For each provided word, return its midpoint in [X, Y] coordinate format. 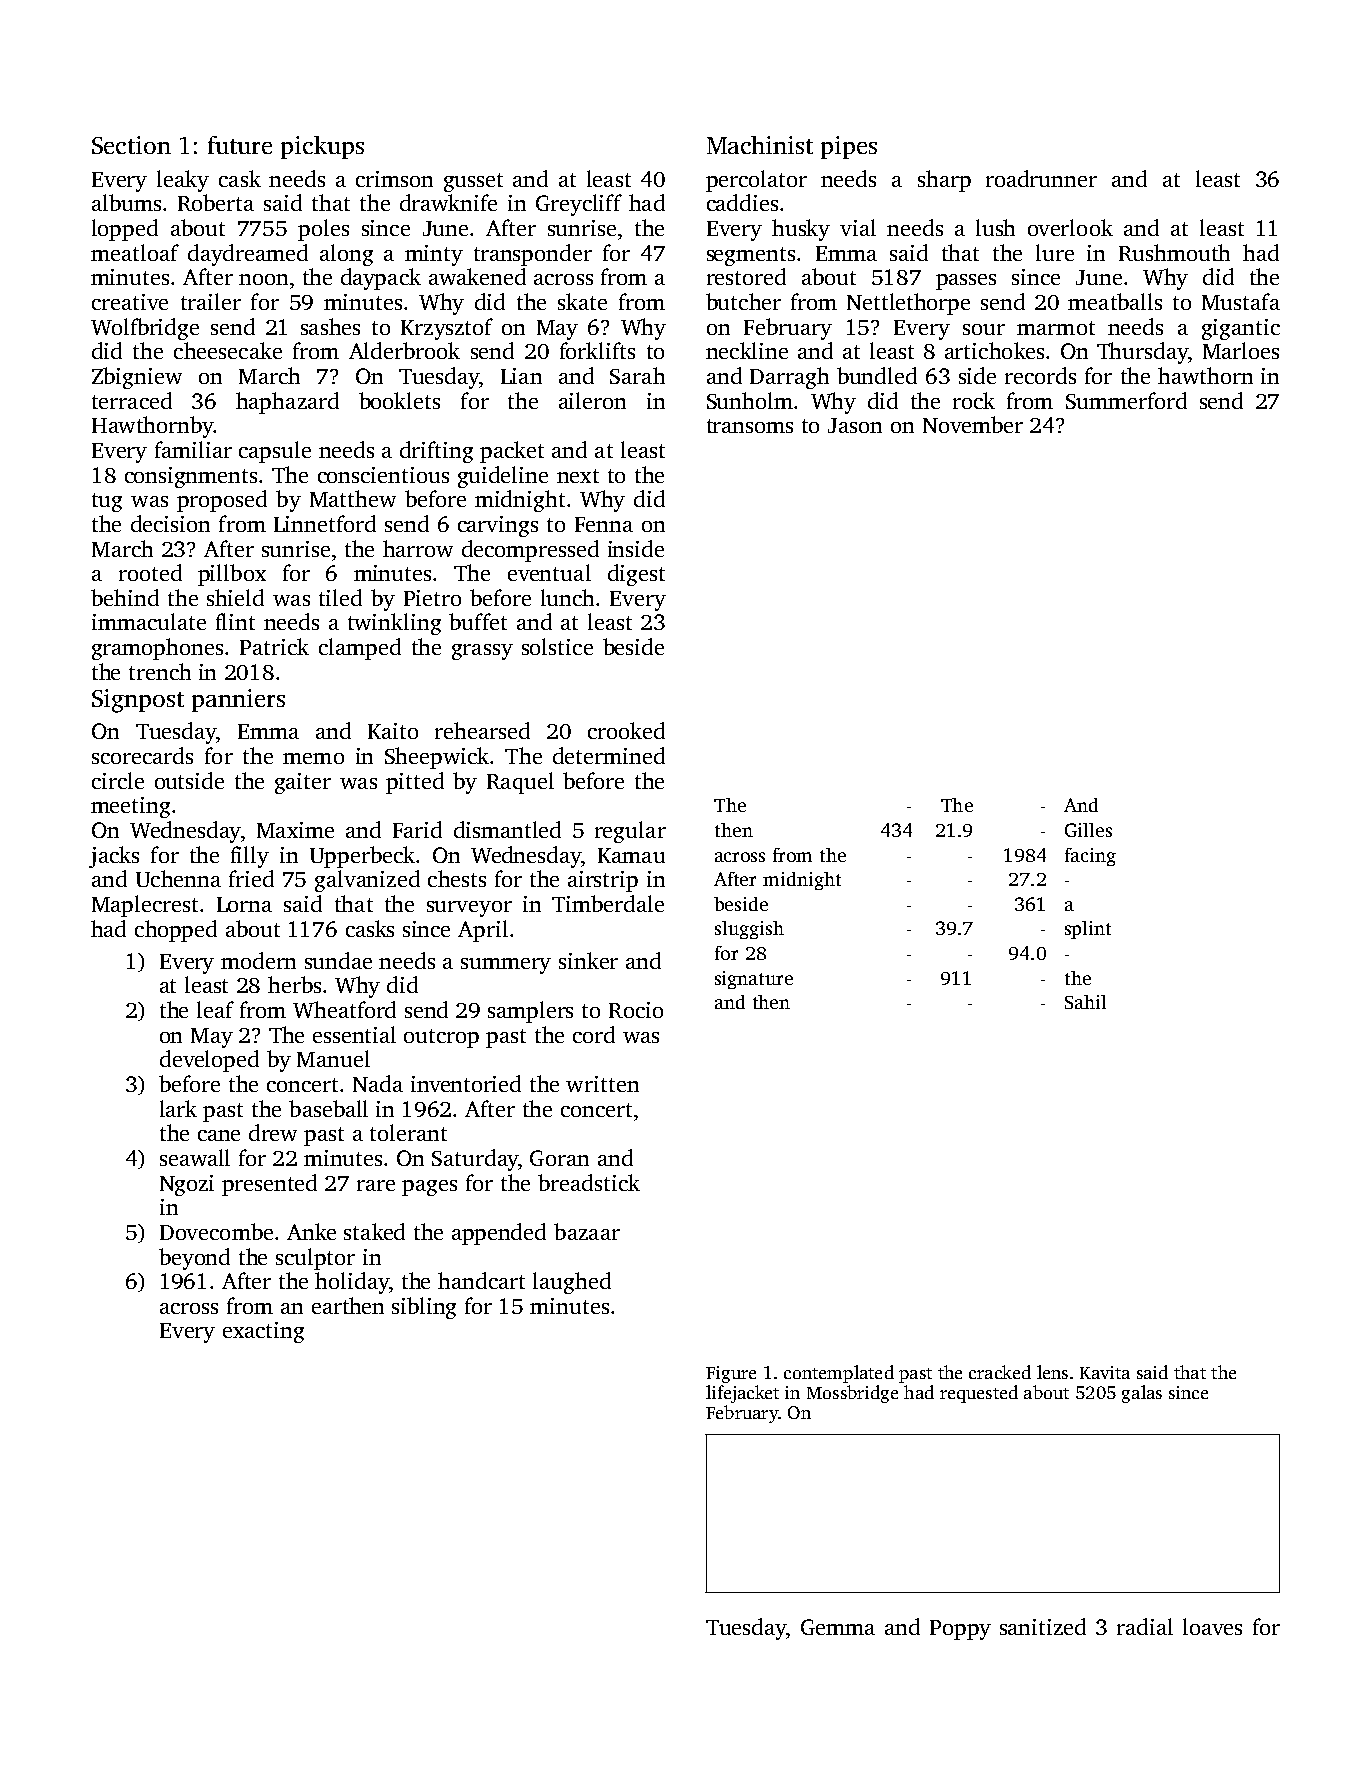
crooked [626, 730]
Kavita [1105, 1372]
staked [374, 1231]
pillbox [232, 575]
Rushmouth [1174, 252]
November [973, 424]
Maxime [295, 830]
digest [636, 575]
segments [751, 256]
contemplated [839, 1374]
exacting [263, 1332]
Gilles [1088, 830]
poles [323, 230]
